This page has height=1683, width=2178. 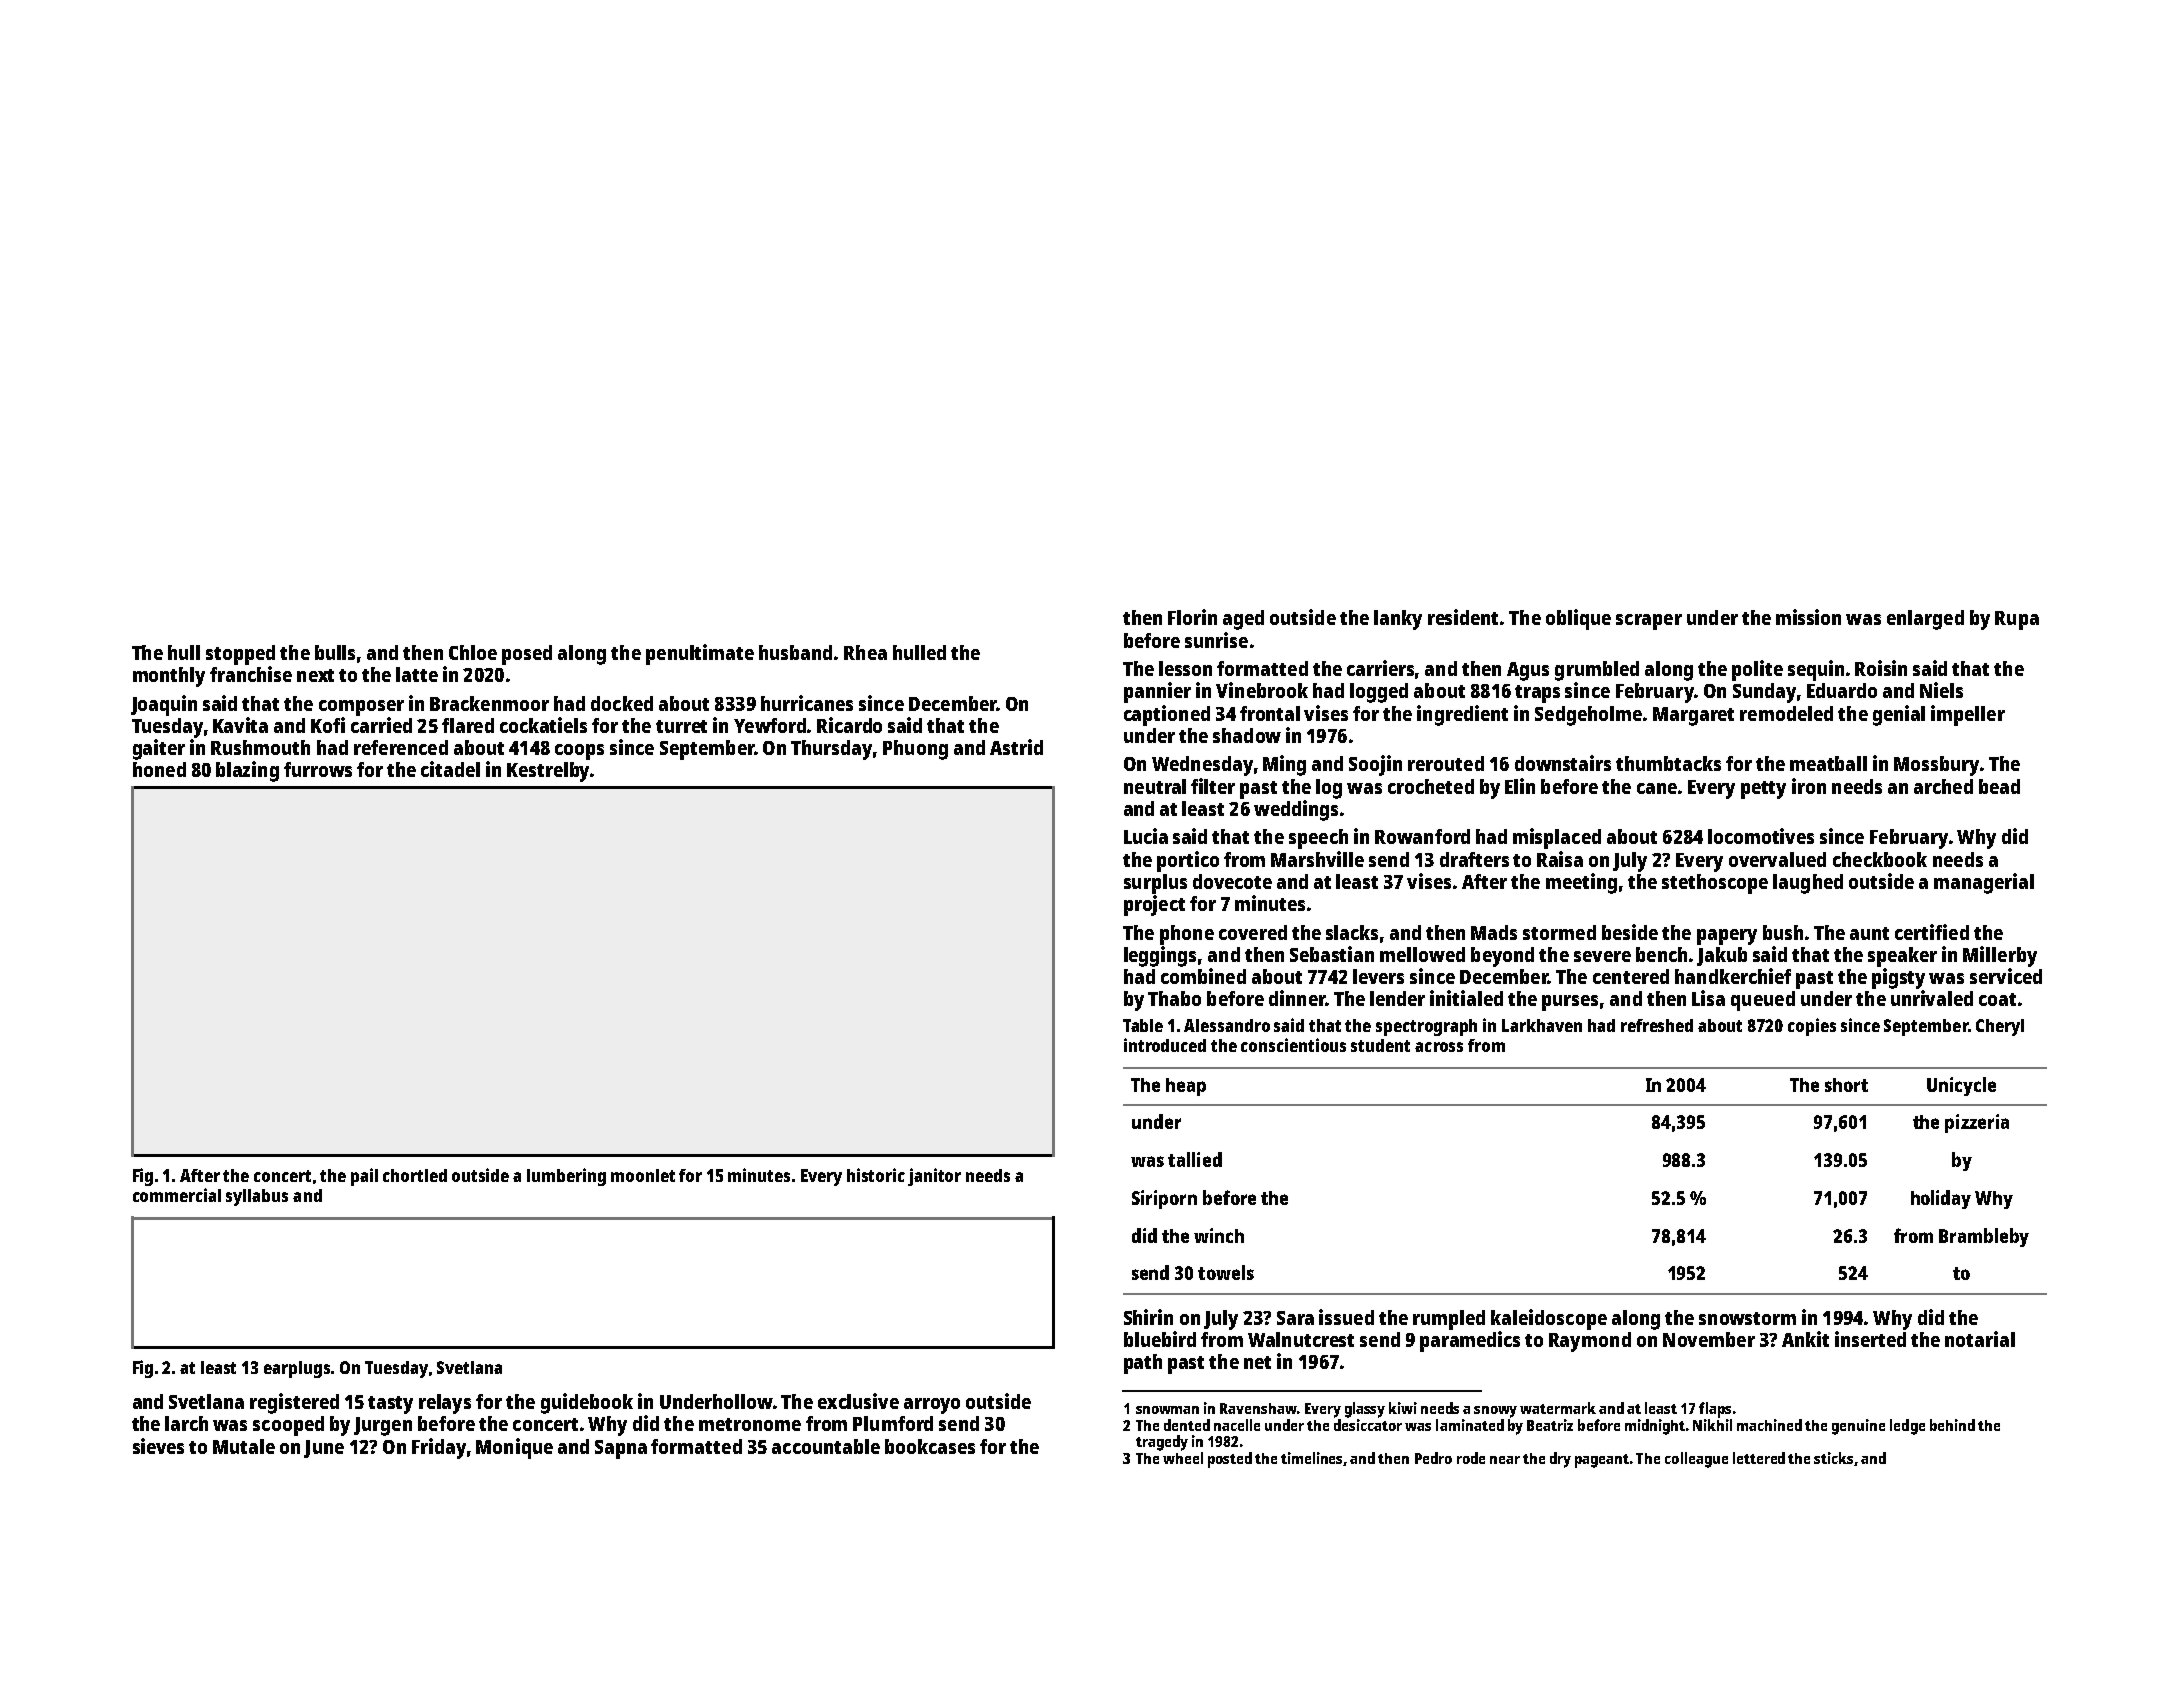 What do you see at coordinates (1709, 1339) in the page?
I see `November` at bounding box center [1709, 1339].
